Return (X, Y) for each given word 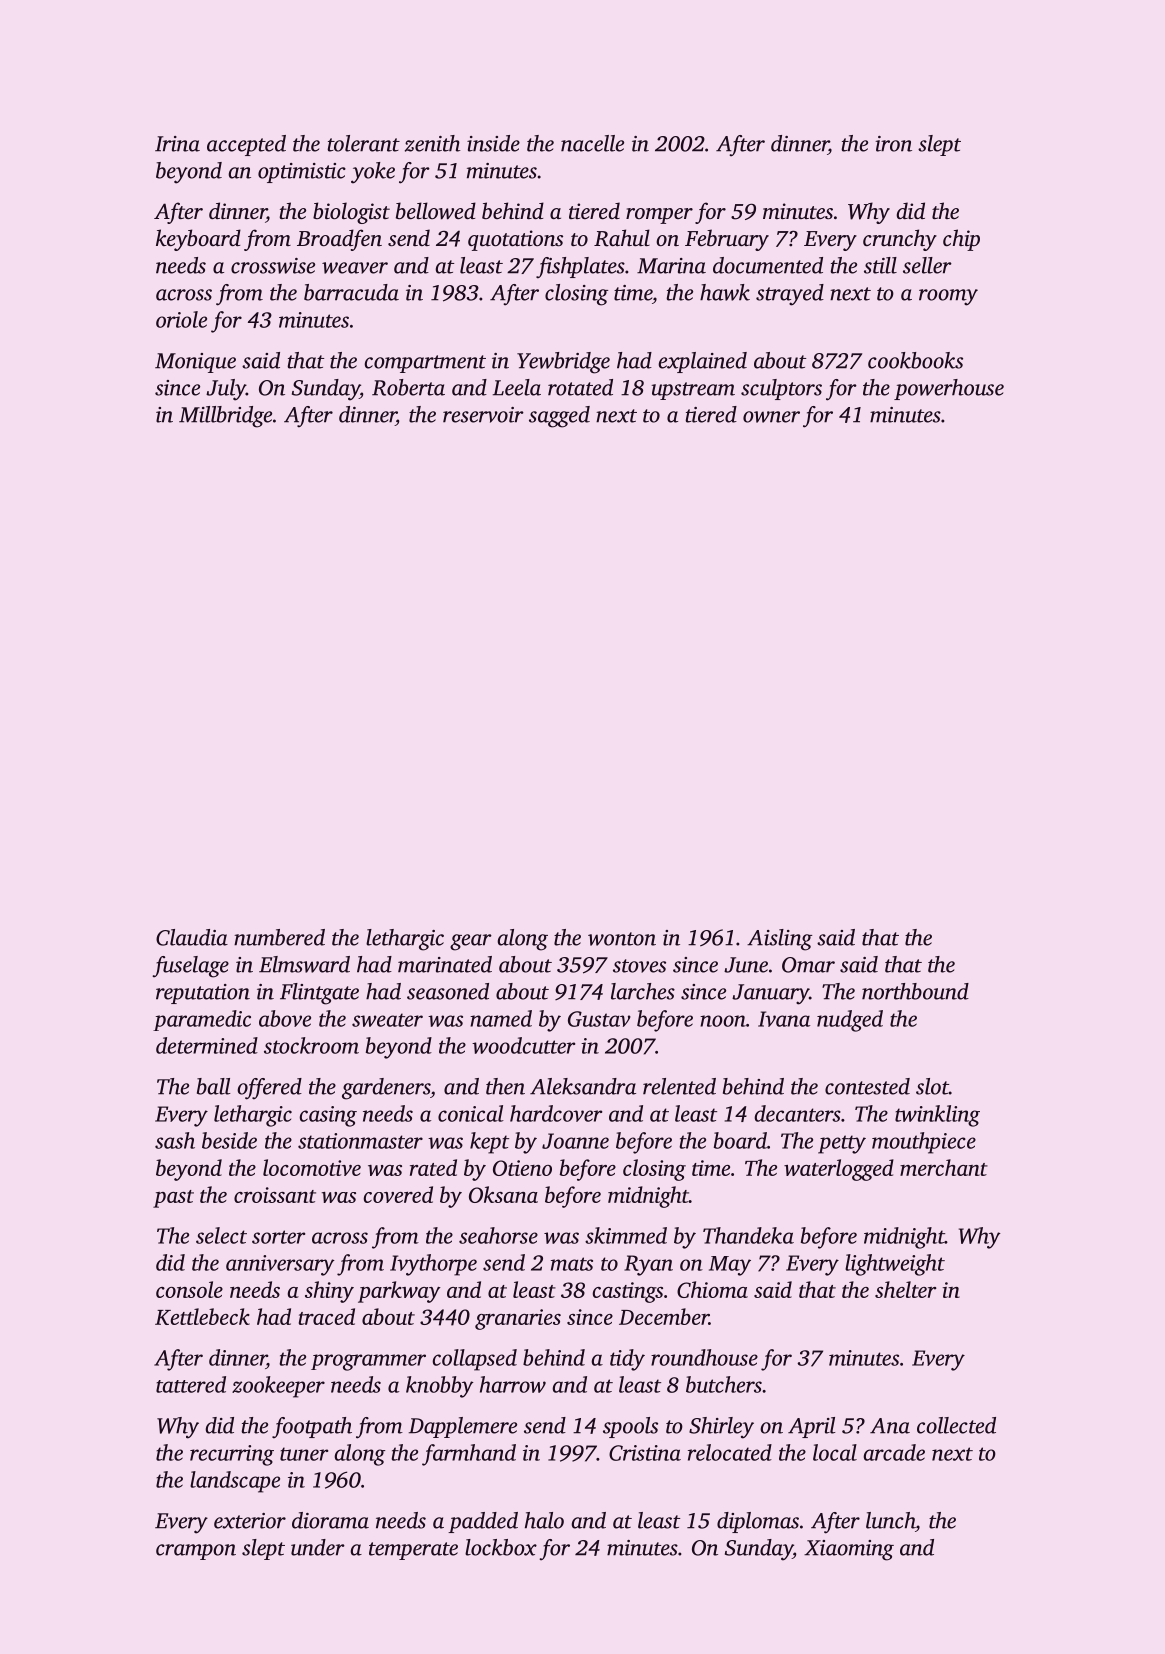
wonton (622, 939)
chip (961, 240)
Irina (177, 144)
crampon (196, 1552)
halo (544, 1520)
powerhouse (949, 389)
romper (659, 216)
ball (214, 1086)
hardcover (556, 1113)
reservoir (483, 415)
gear (471, 942)
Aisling (779, 940)
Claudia (192, 937)
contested (867, 1086)
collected (956, 1425)
